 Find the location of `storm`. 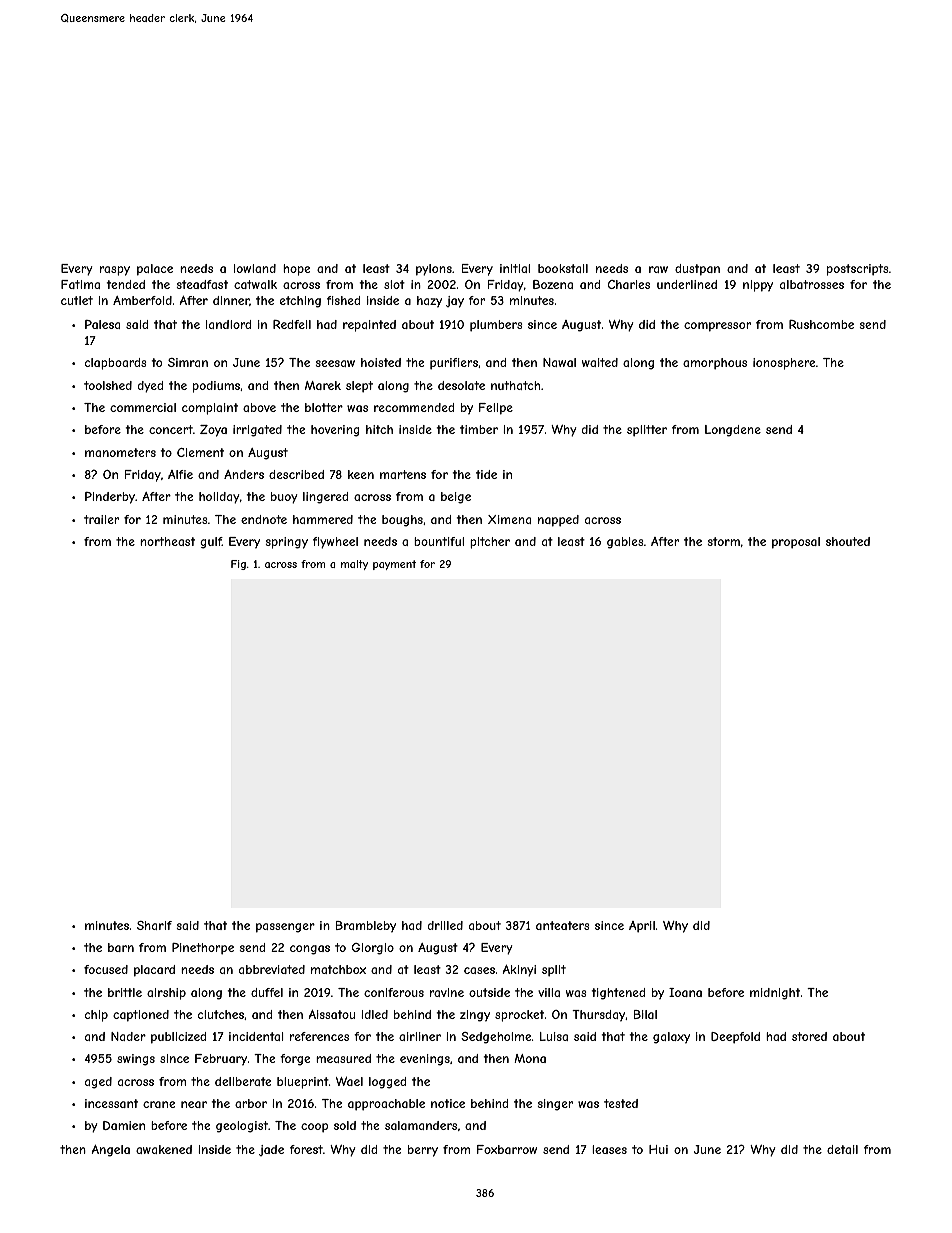

storm is located at coordinates (723, 541).
